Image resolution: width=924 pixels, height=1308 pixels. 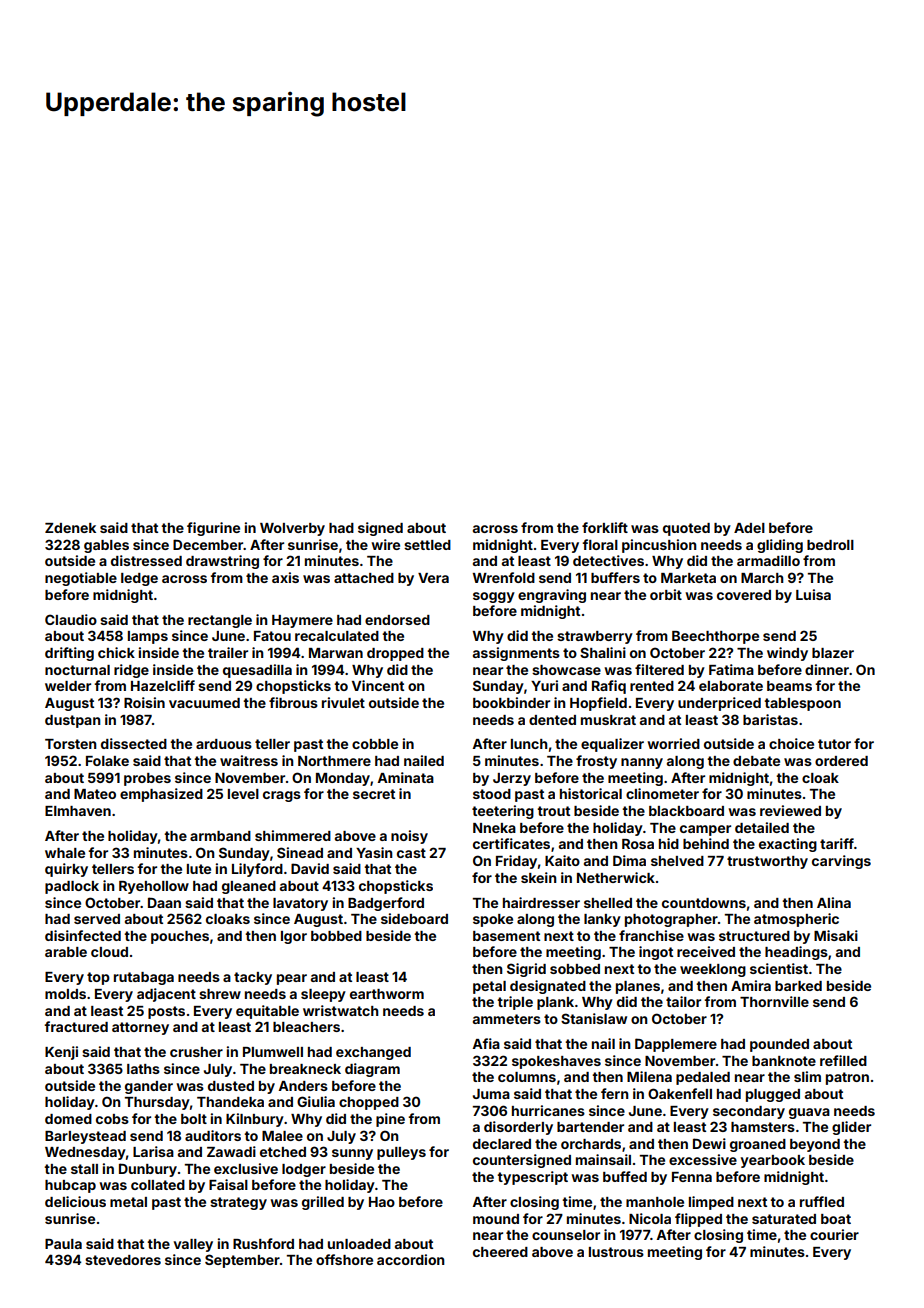 What do you see at coordinates (605, 527) in the screenshot?
I see `forklift` at bounding box center [605, 527].
